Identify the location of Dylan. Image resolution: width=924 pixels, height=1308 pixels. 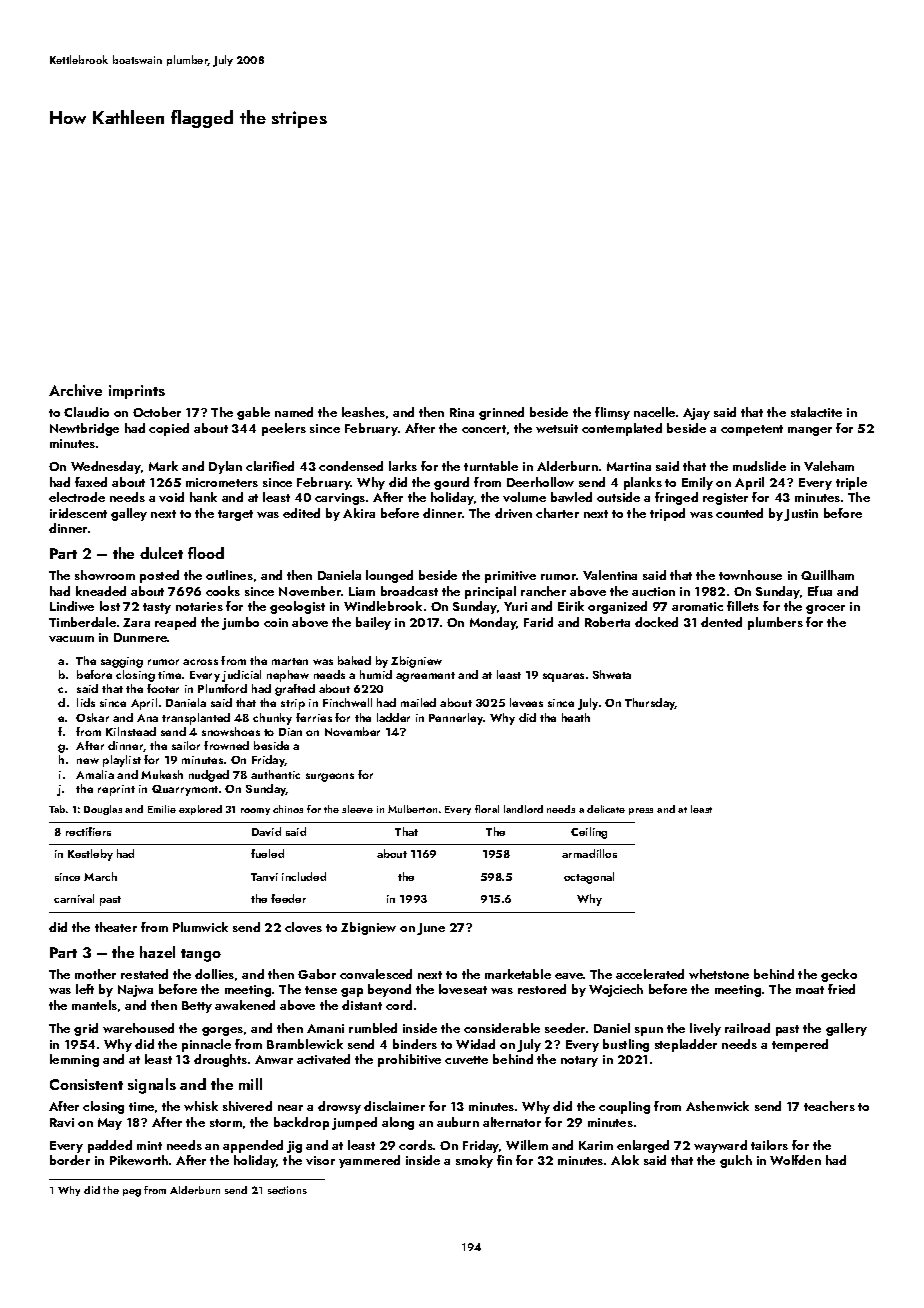
(225, 467).
